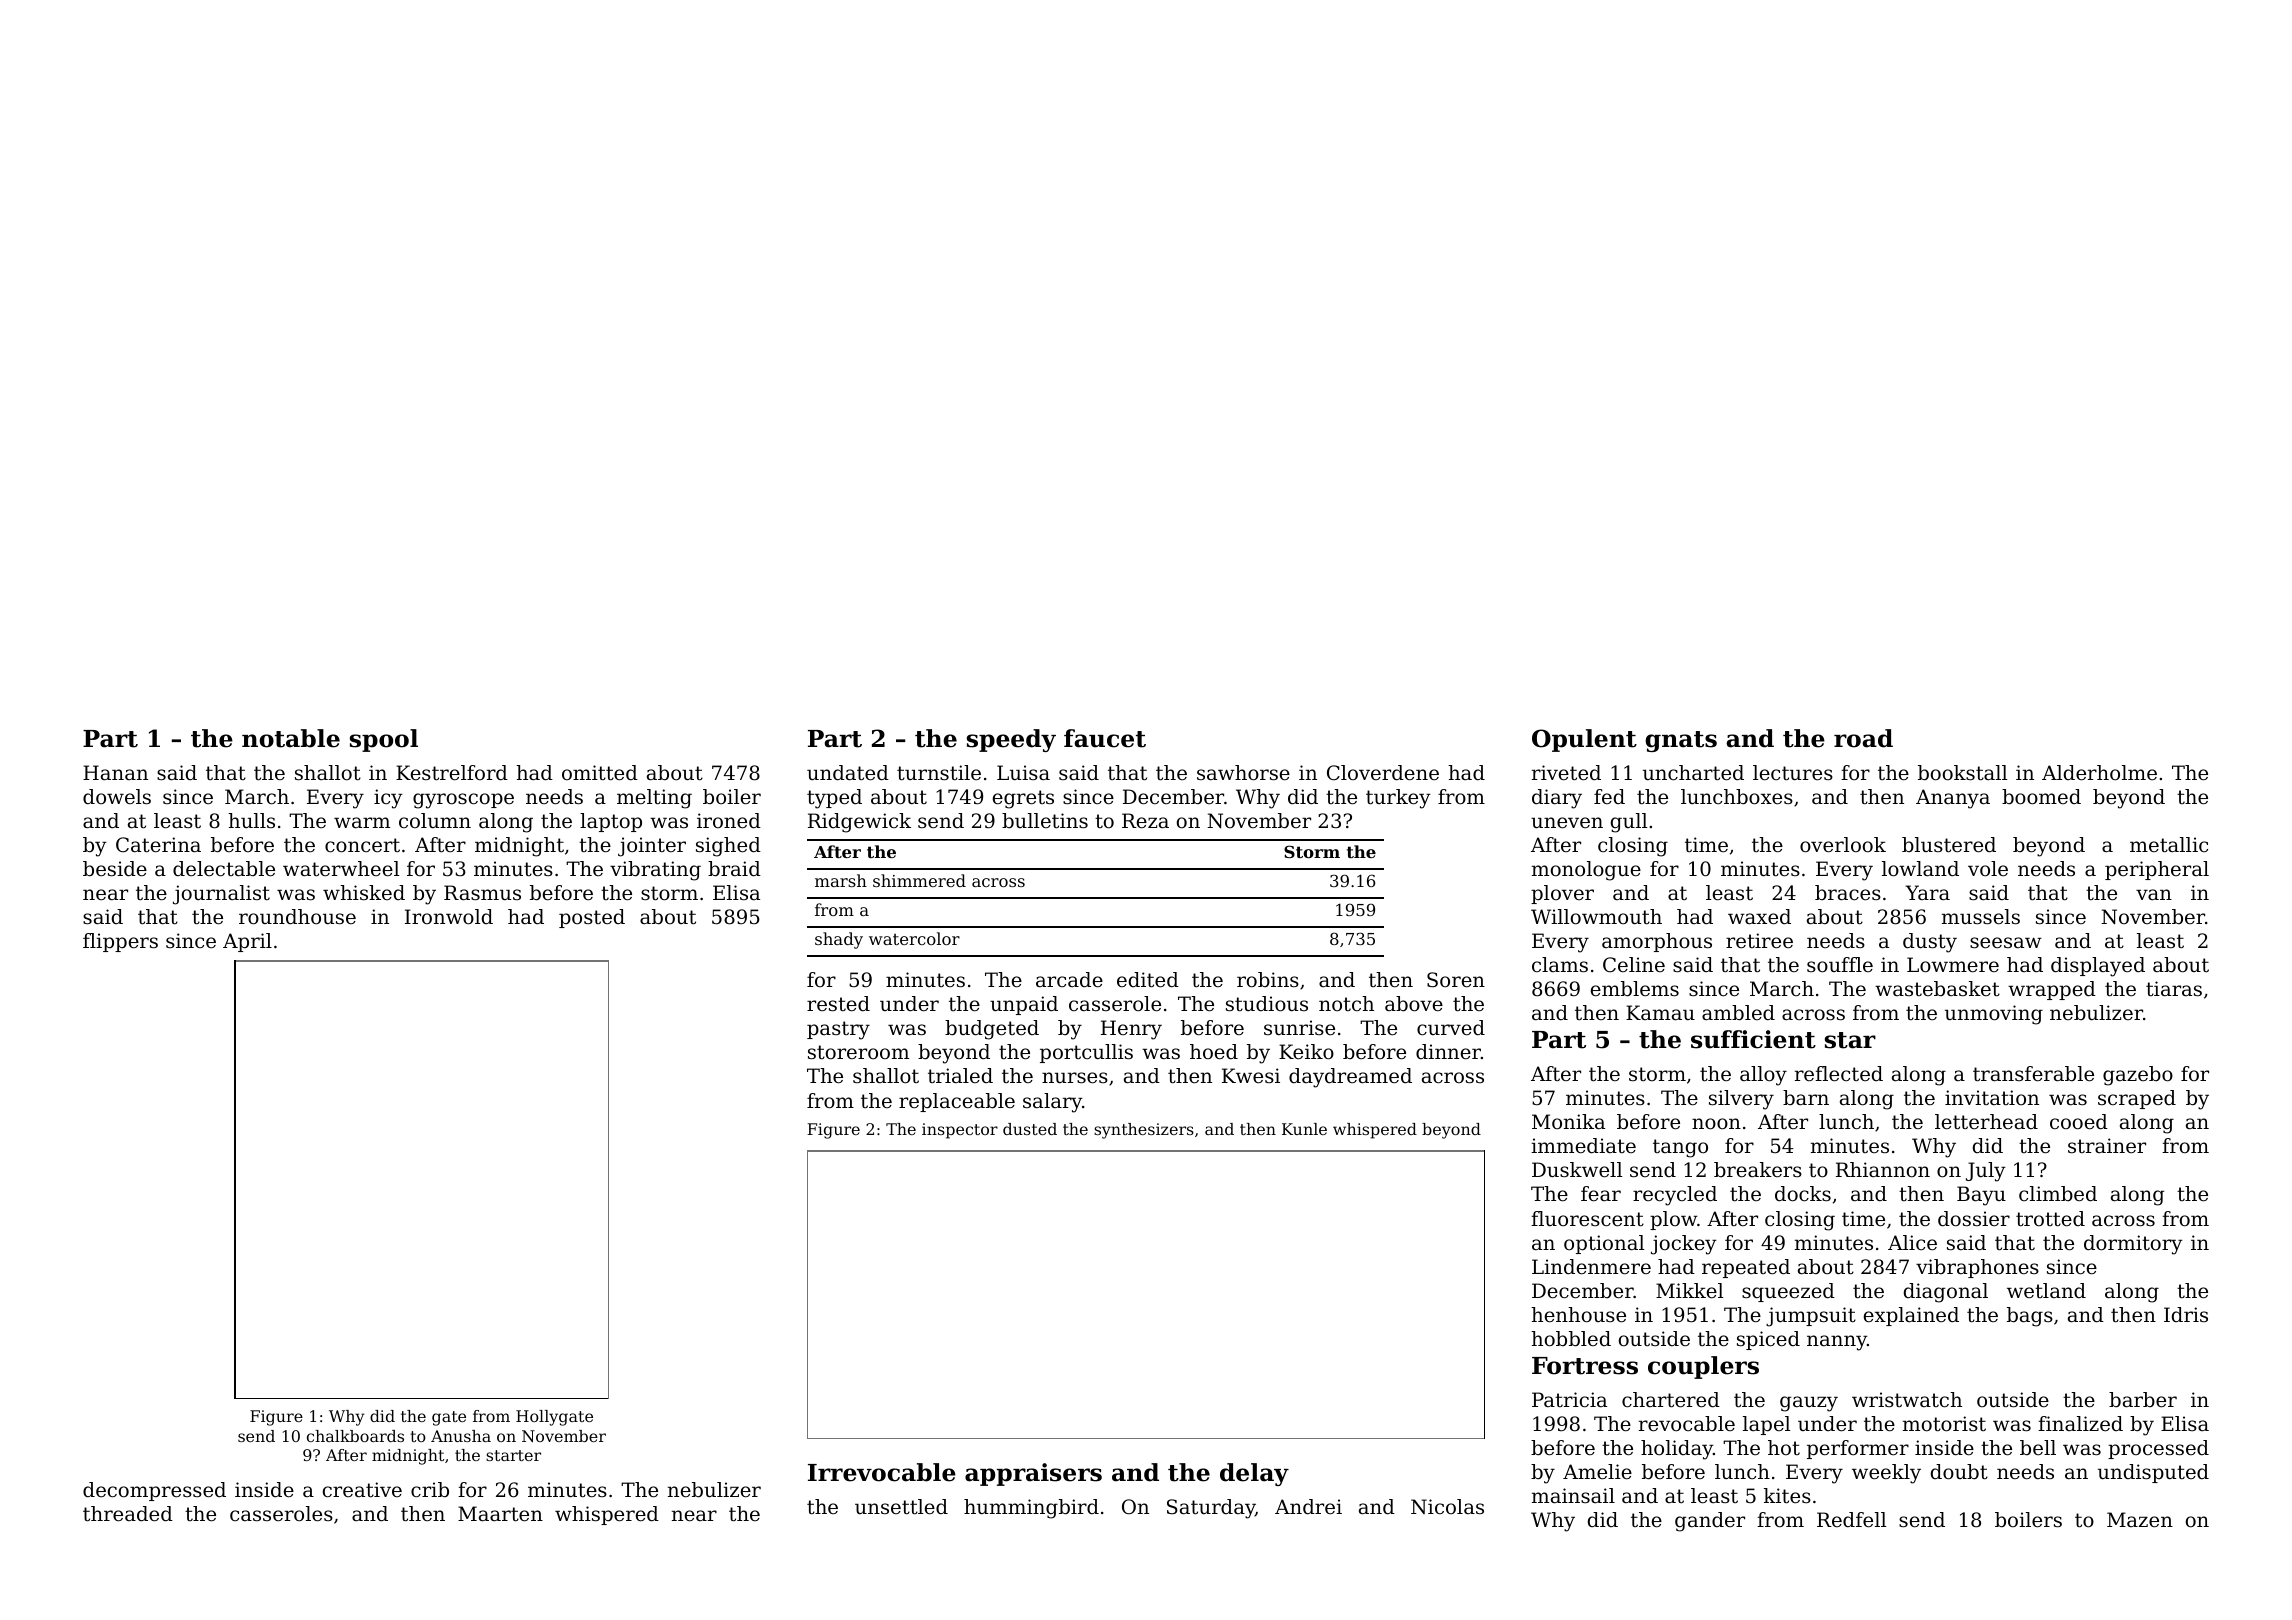 The height and width of the screenshot is (1620, 2292). Describe the element at coordinates (1024, 1005) in the screenshot. I see `unpaid` at that location.
